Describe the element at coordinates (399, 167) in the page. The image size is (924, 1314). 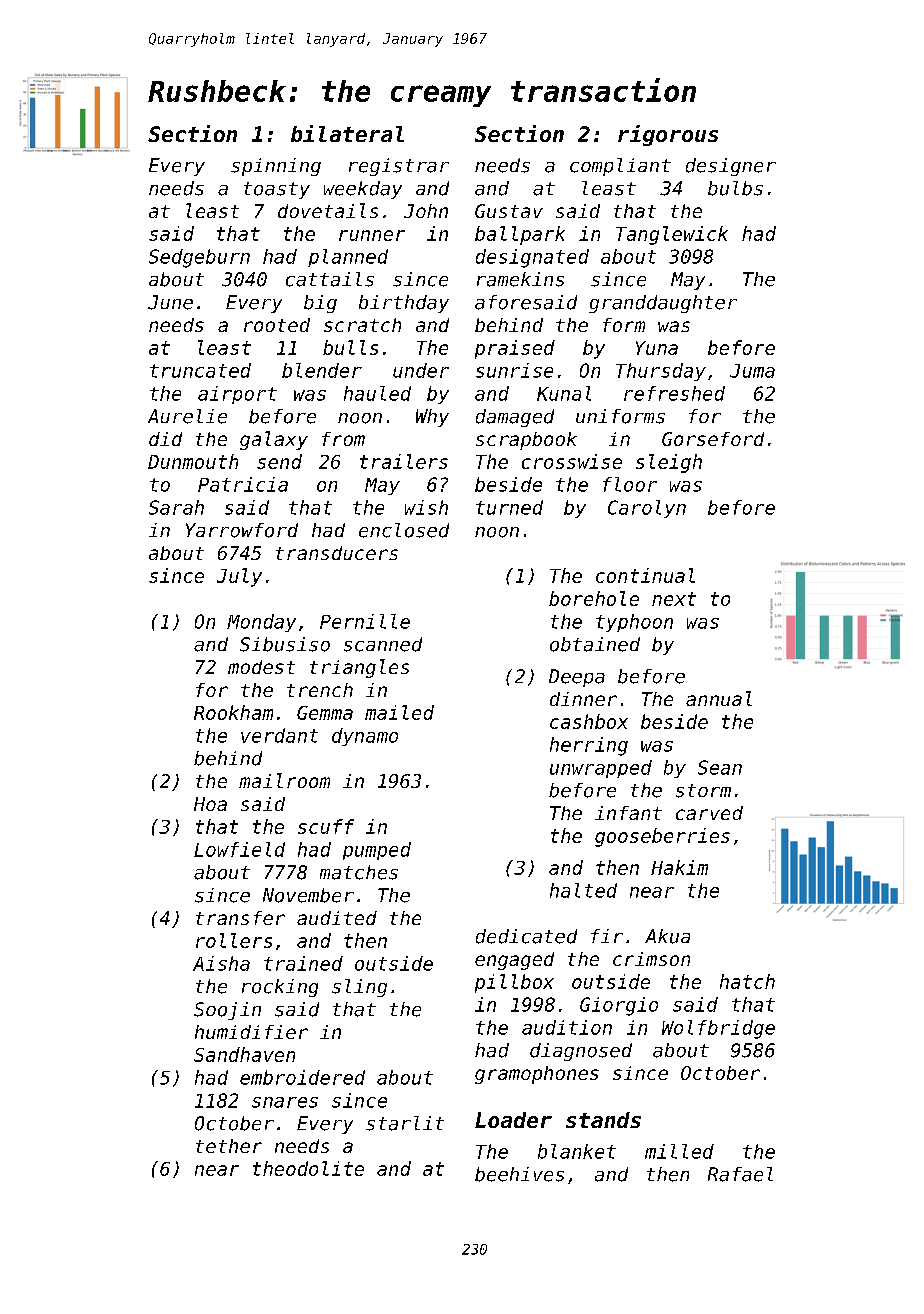
I see `registrar` at that location.
